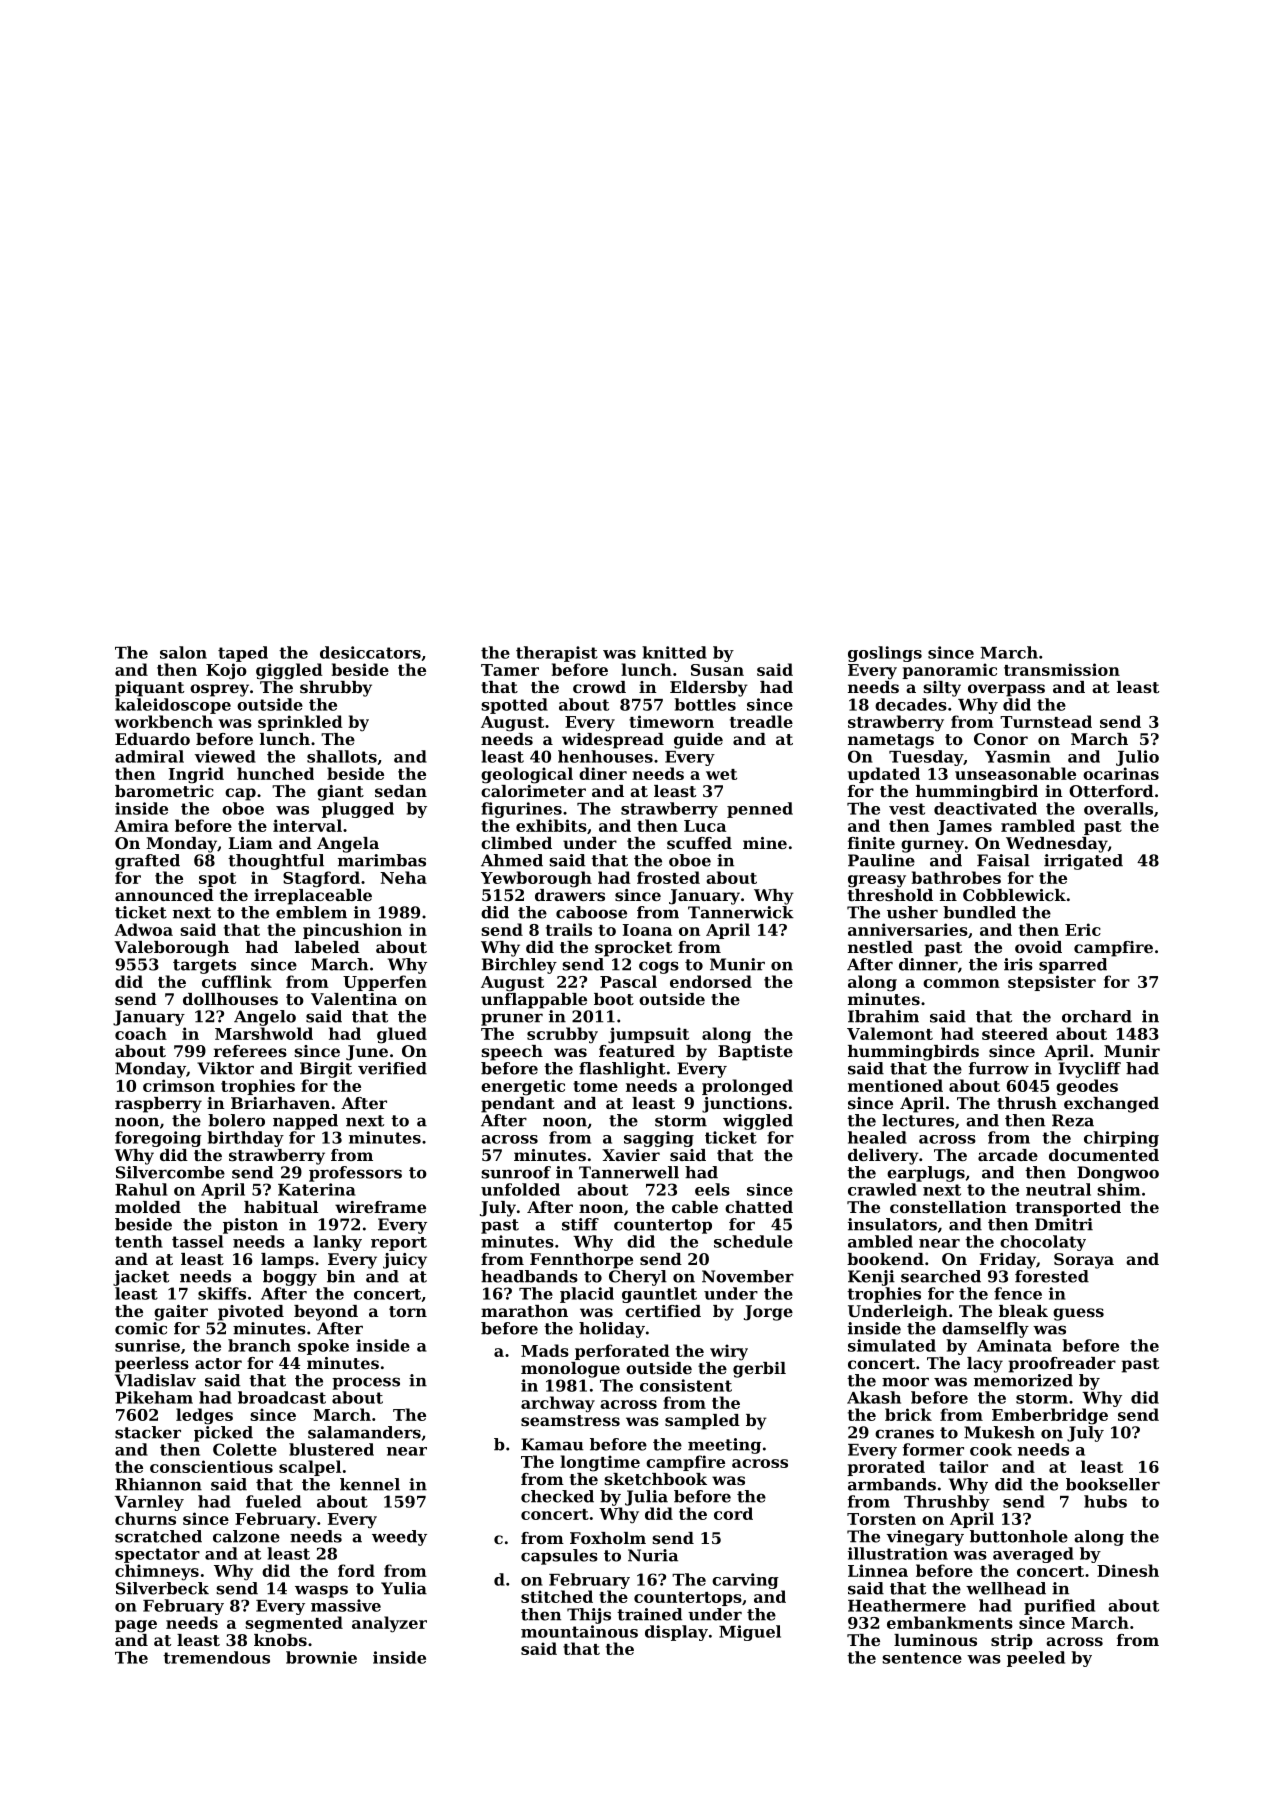 Image resolution: width=1274 pixels, height=1801 pixels. What do you see at coordinates (1118, 1174) in the page?
I see `Dongwoo` at bounding box center [1118, 1174].
